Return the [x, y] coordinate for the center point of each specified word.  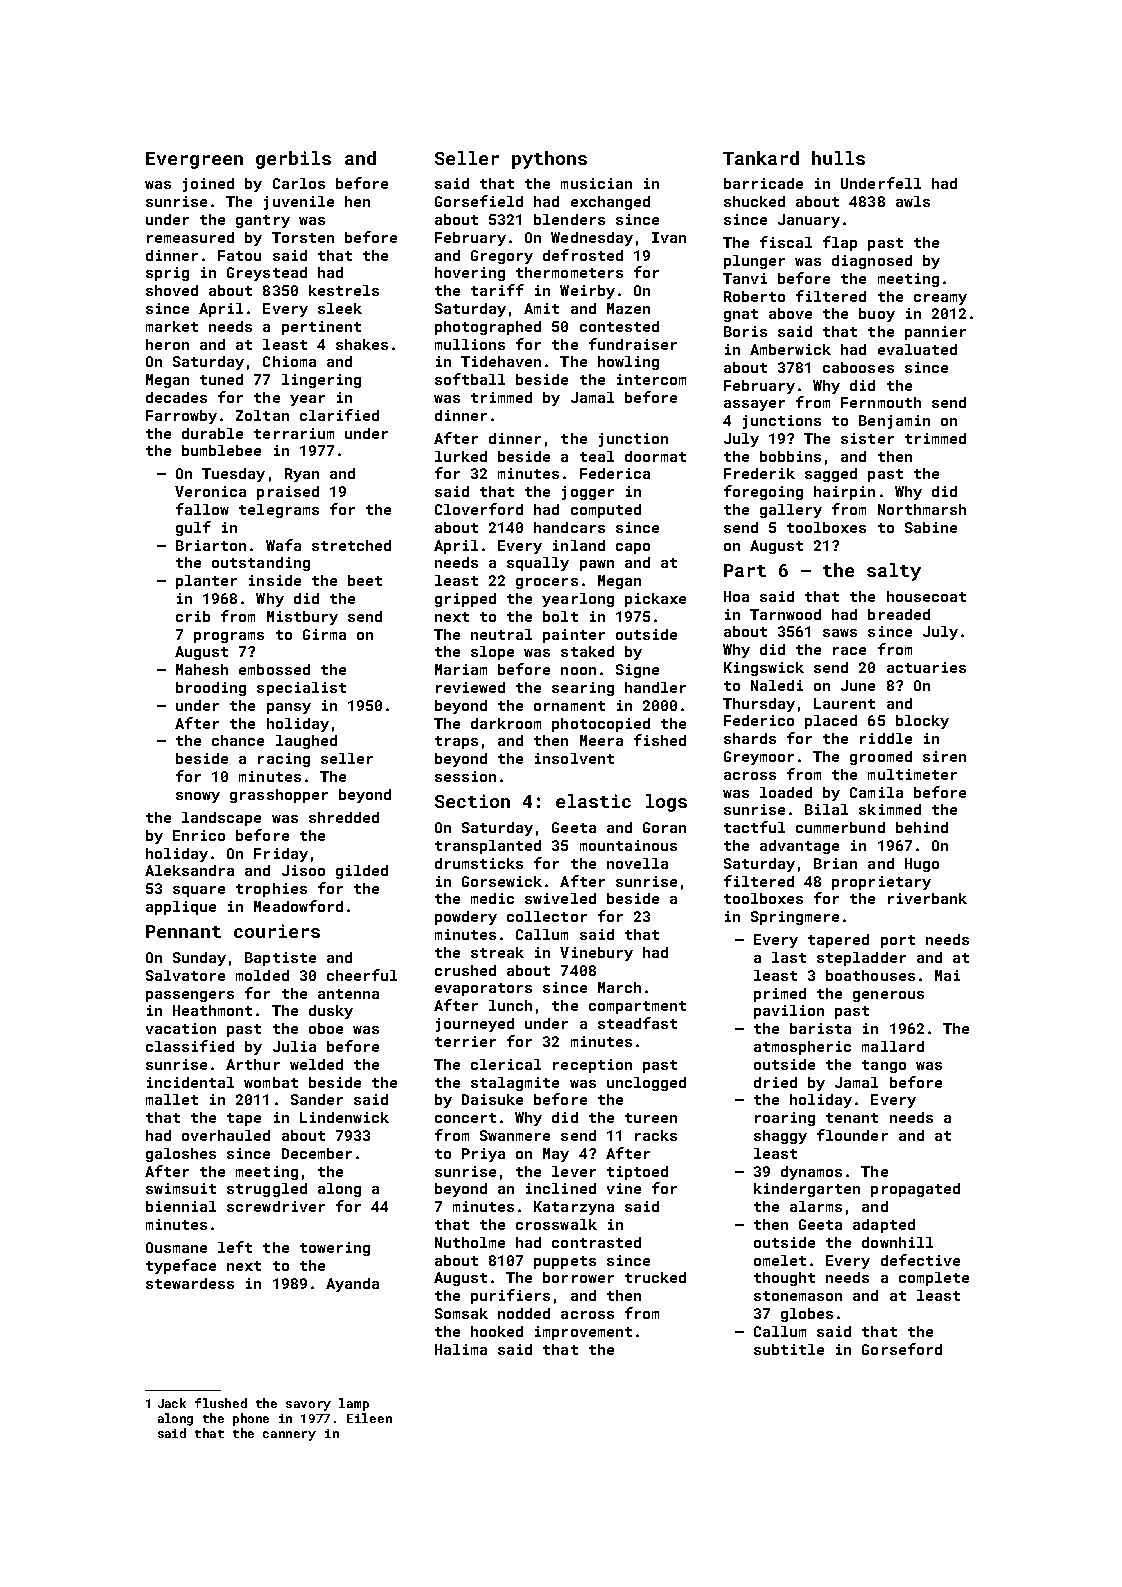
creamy [940, 299]
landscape [221, 819]
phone [251, 1419]
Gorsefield [479, 201]
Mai [947, 975]
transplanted [488, 847]
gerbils [293, 160]
